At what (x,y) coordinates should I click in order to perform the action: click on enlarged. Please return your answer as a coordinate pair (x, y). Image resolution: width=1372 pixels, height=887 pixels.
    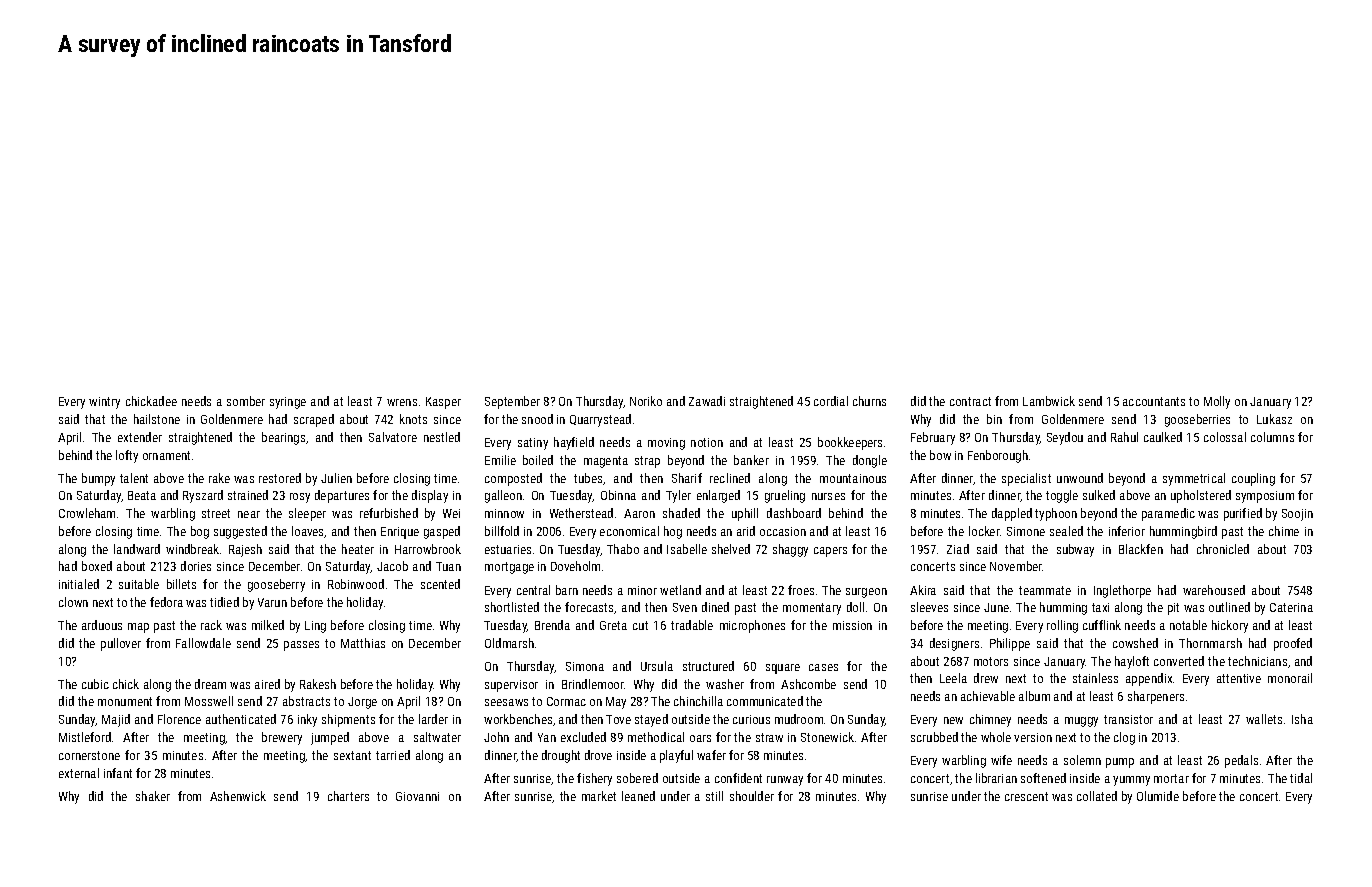
    Looking at the image, I should click on (718, 496).
